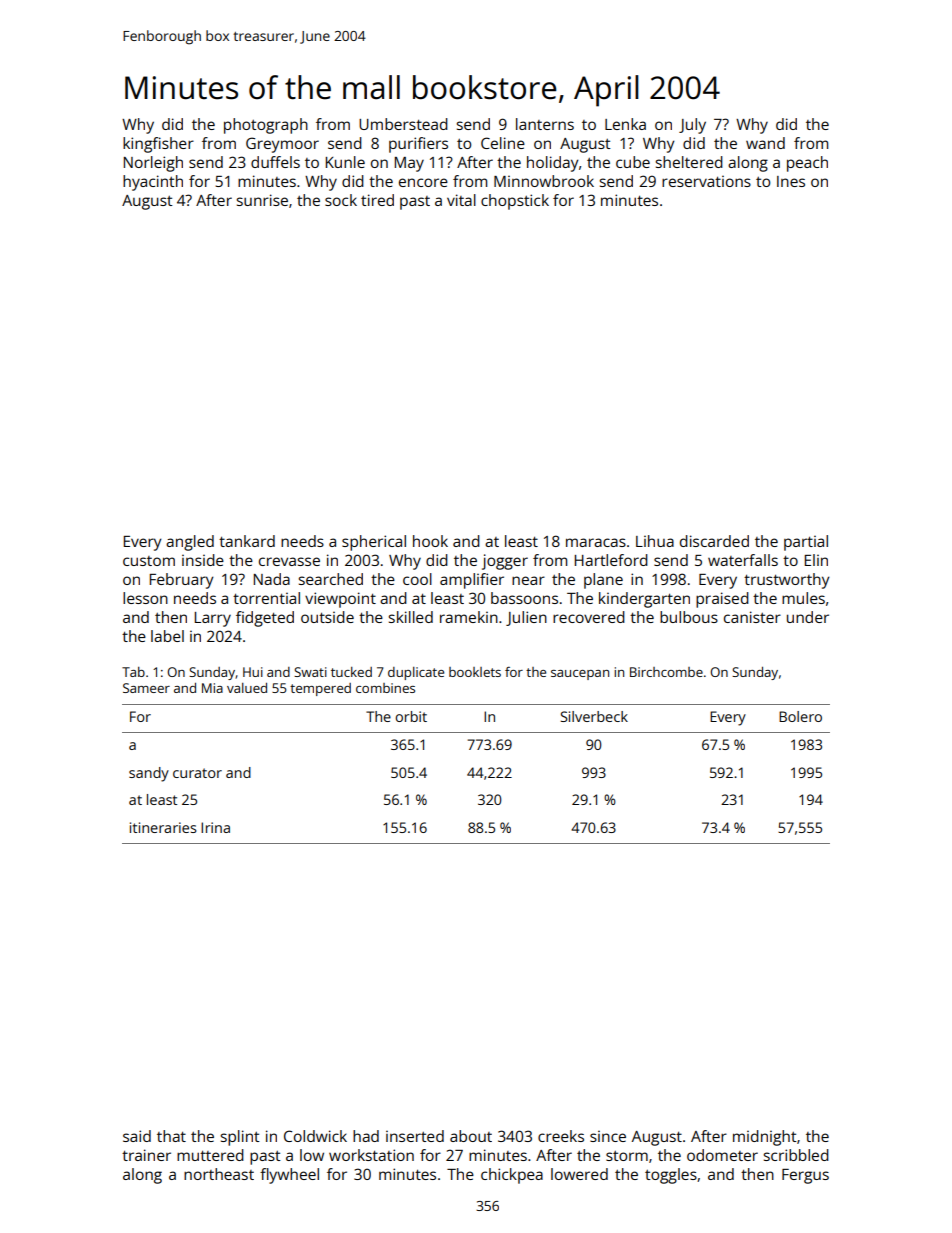 This screenshot has height=1233, width=952. What do you see at coordinates (800, 716) in the screenshot?
I see `Bolero` at bounding box center [800, 716].
